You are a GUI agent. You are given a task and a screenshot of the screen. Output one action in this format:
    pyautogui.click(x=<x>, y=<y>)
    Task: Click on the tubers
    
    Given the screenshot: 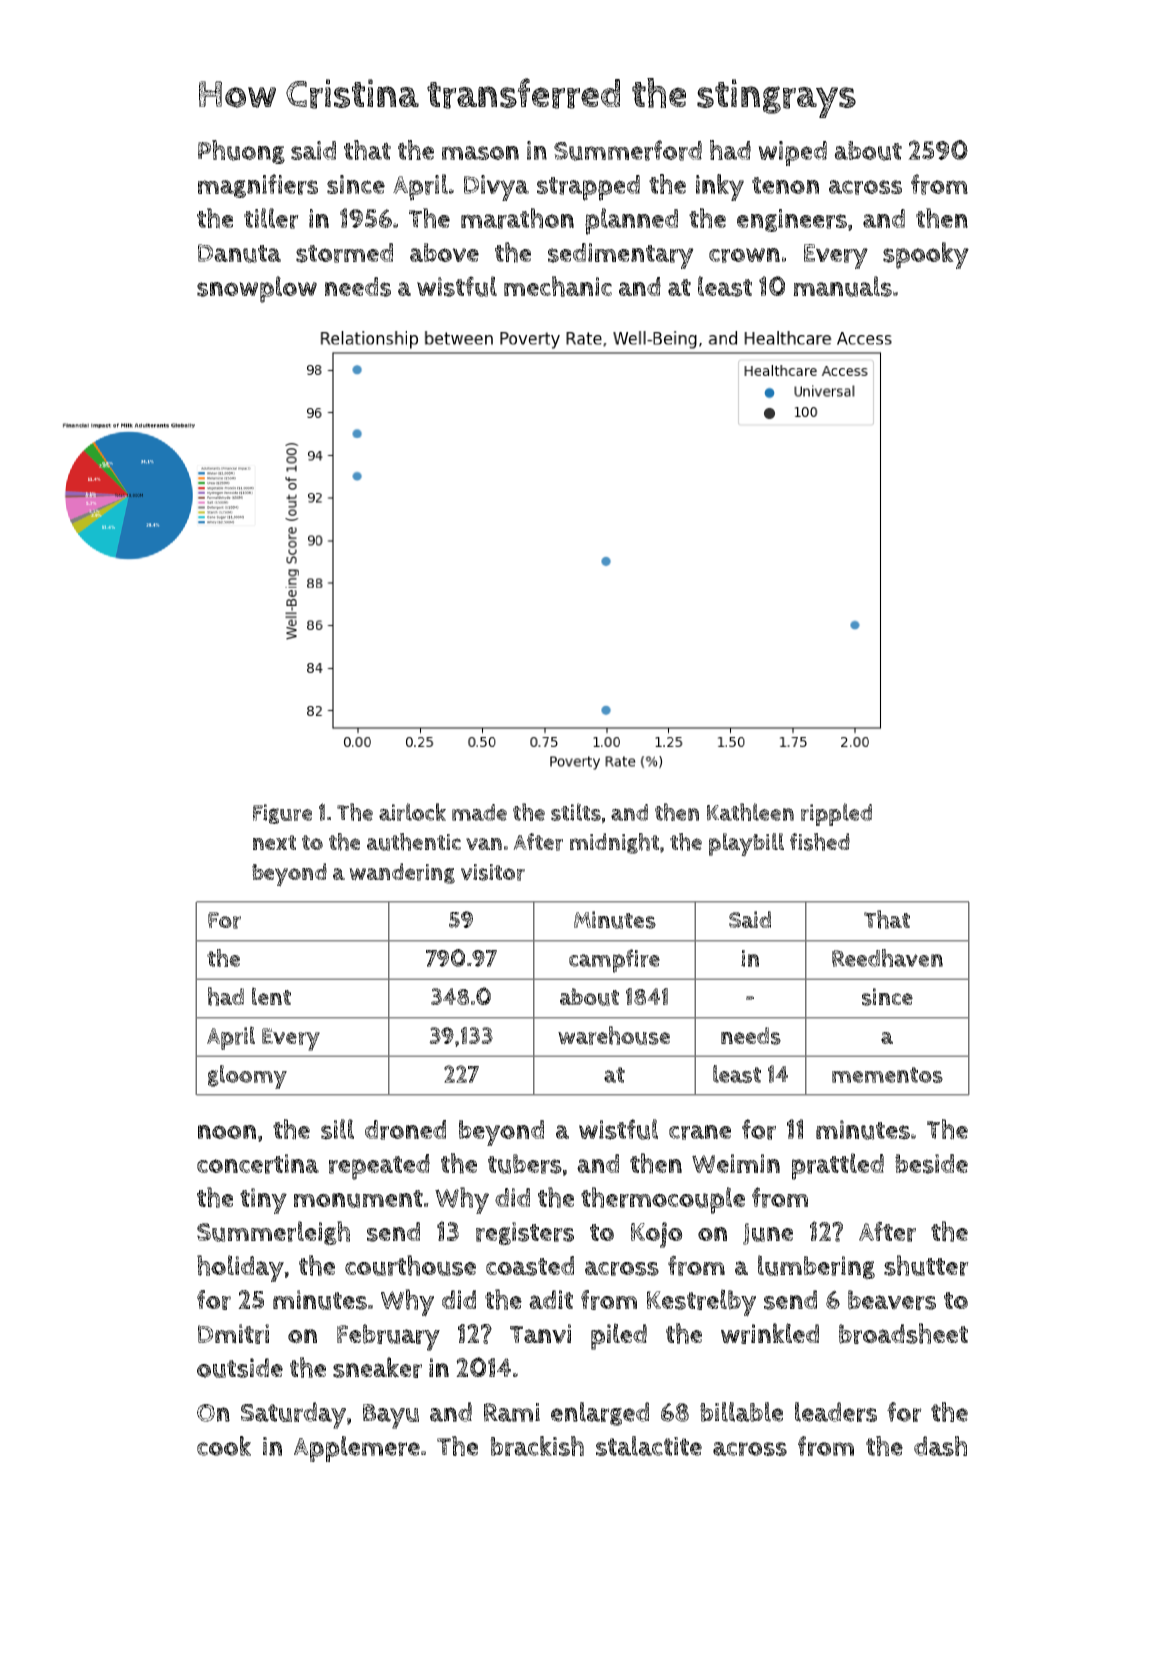 What is the action you would take?
    pyautogui.click(x=525, y=1164)
